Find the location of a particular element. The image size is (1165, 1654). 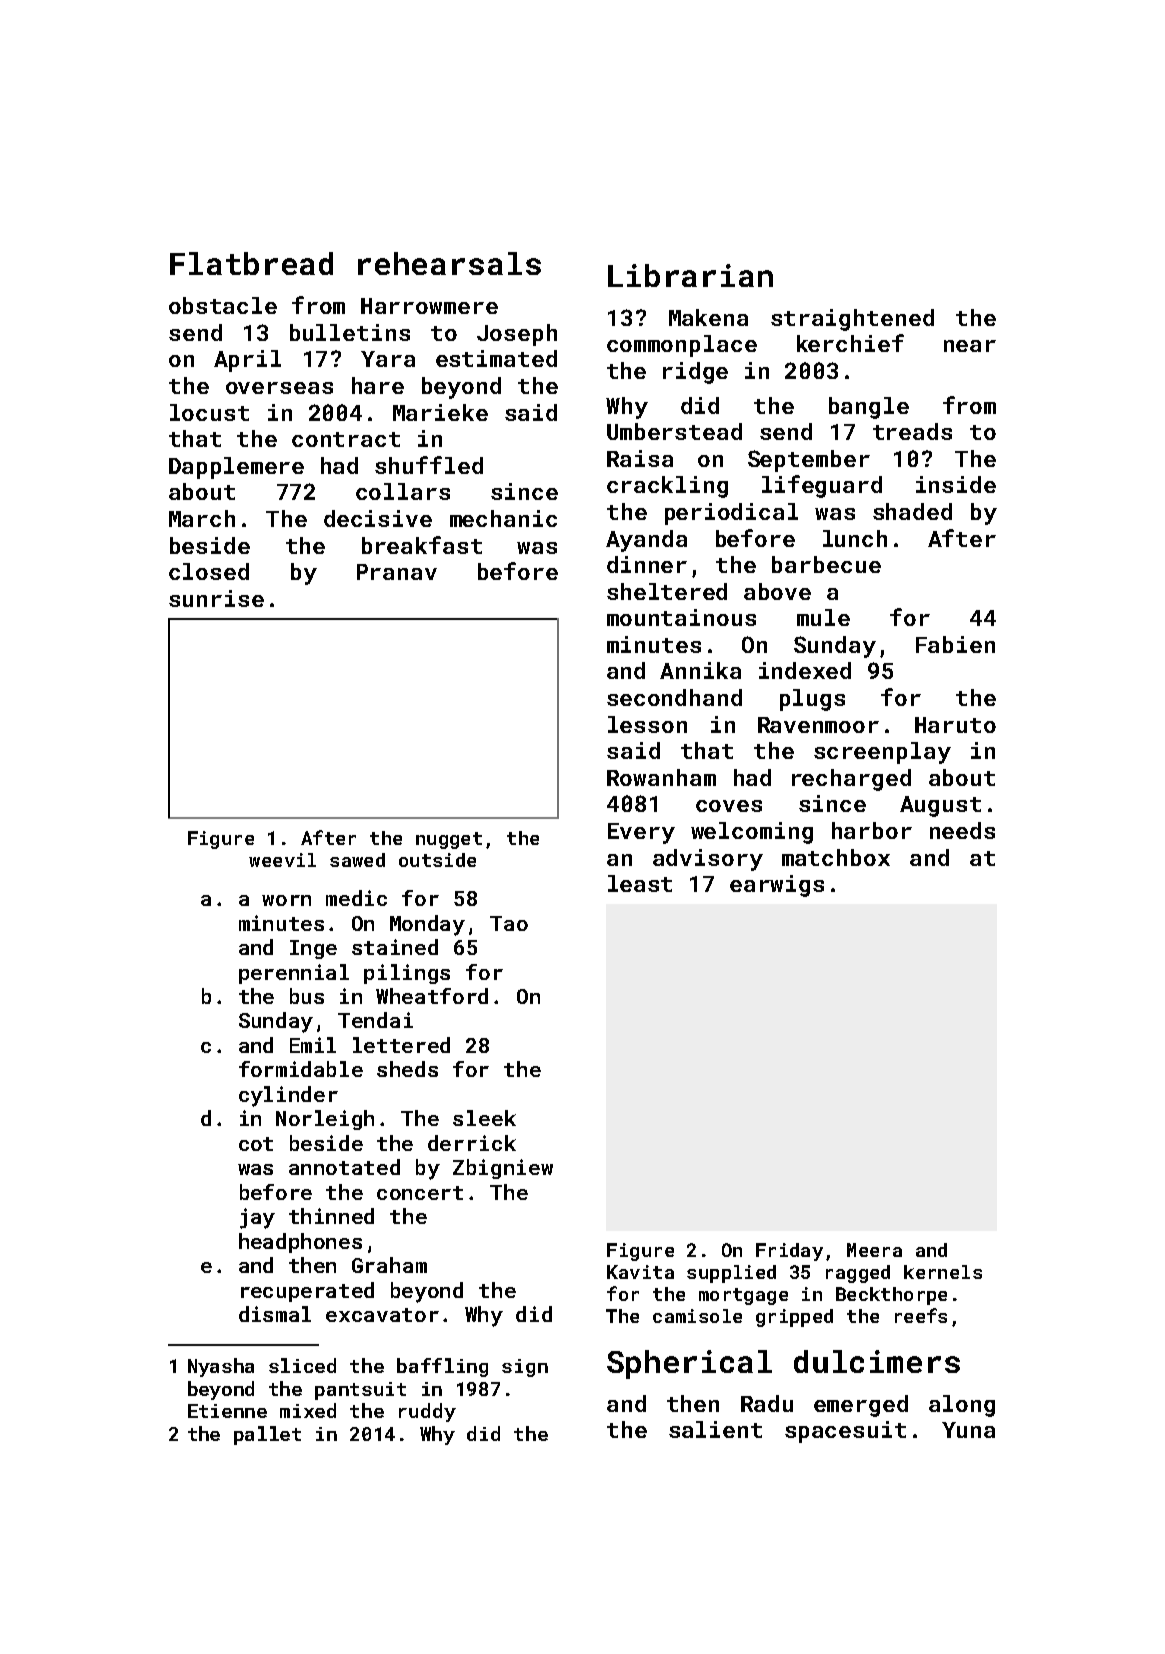

obstacle is located at coordinates (223, 305).
